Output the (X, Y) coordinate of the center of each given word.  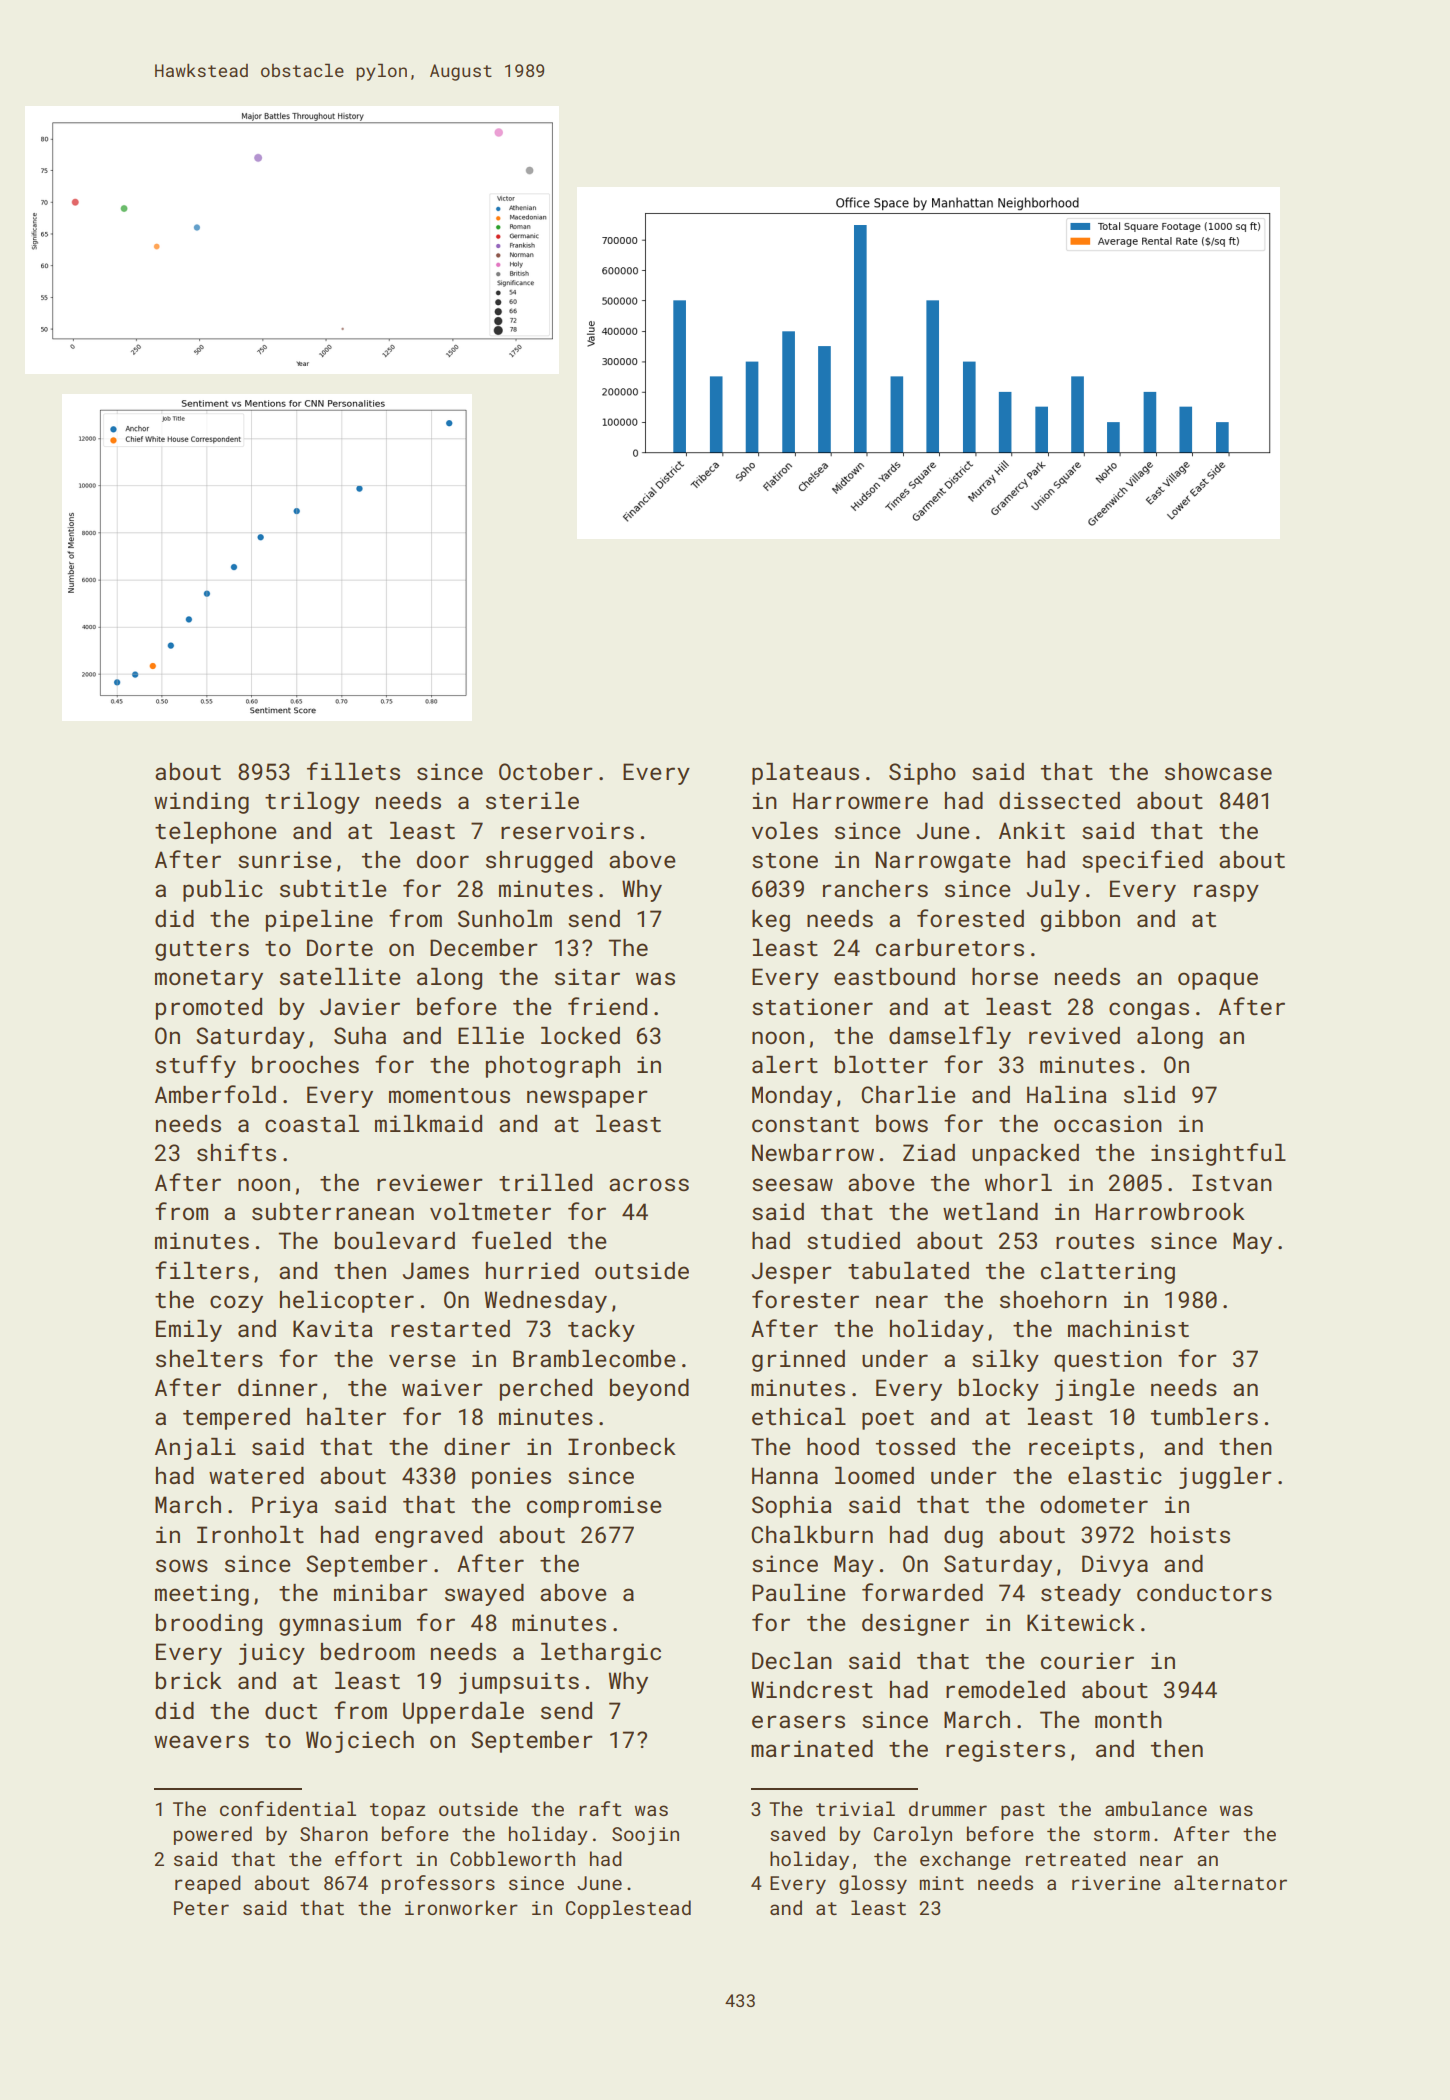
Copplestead (628, 1909)
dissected (1059, 800)
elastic (1115, 1475)
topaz (398, 1811)
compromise (594, 1507)
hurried (532, 1270)
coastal (312, 1123)
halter (346, 1416)
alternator (1230, 1882)
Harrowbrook (1170, 1211)
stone (785, 860)
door (443, 859)
